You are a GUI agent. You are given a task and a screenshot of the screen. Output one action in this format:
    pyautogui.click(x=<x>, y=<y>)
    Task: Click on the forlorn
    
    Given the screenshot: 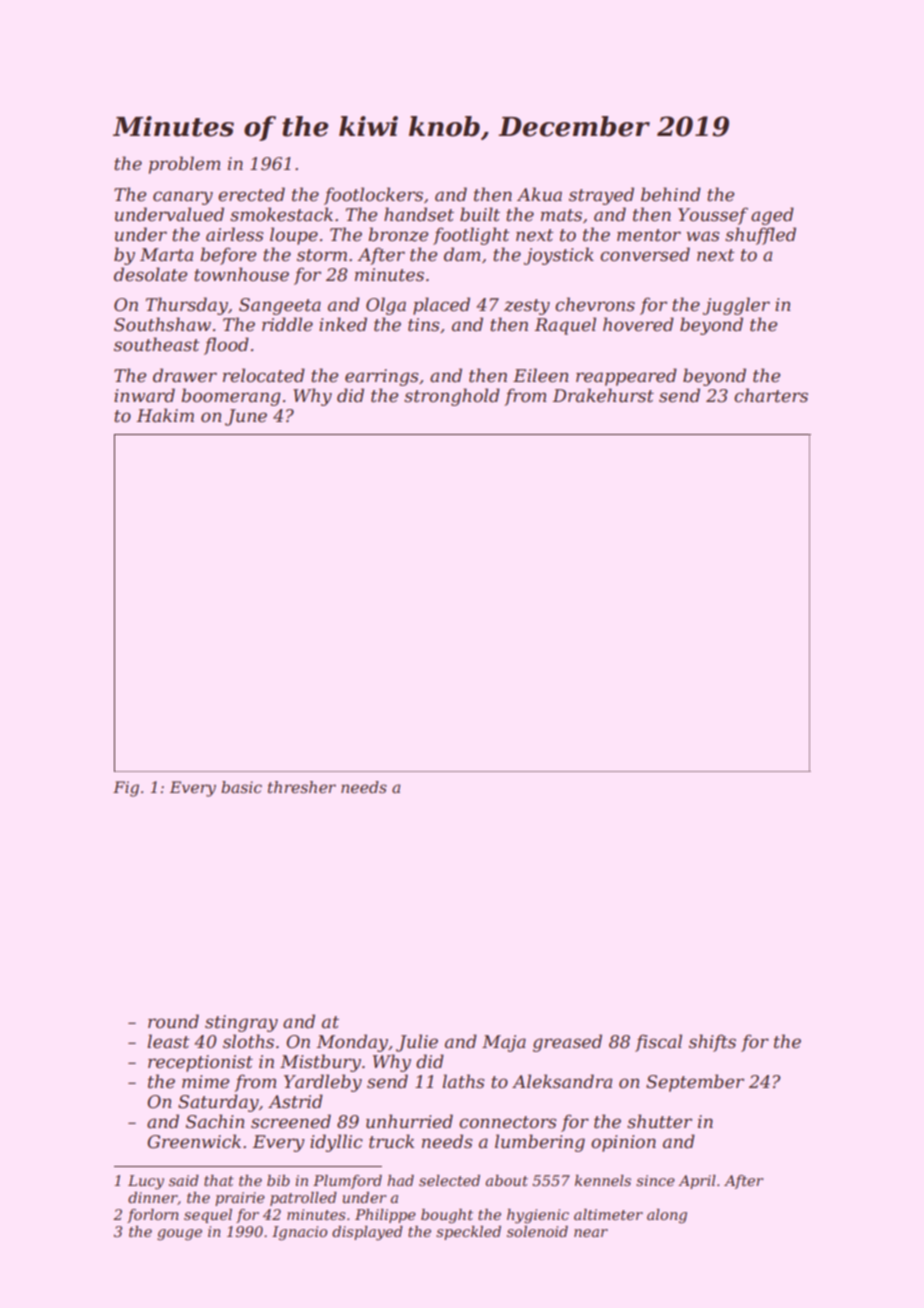 What is the action you would take?
    pyautogui.click(x=153, y=1216)
